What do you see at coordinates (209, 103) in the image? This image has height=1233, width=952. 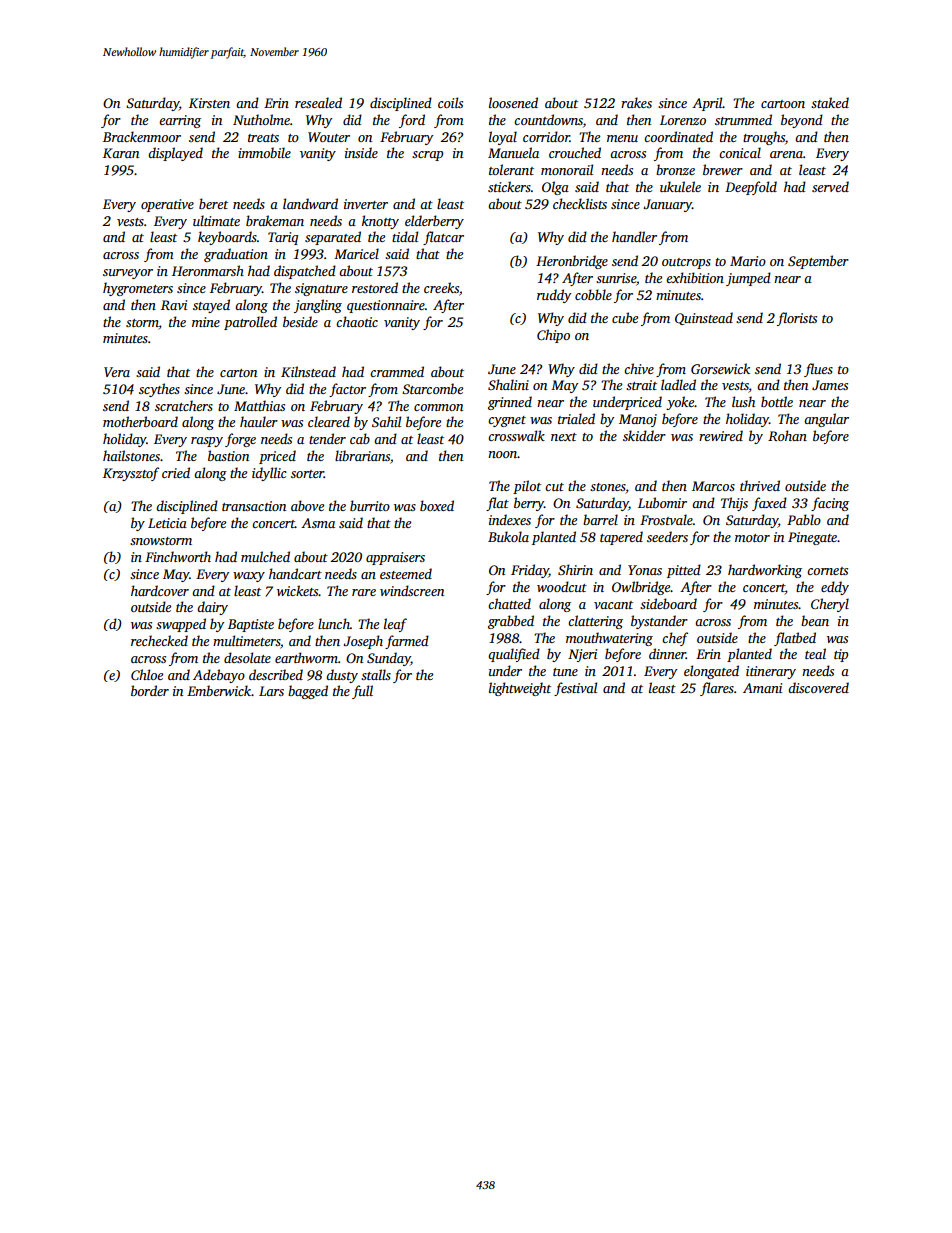 I see `Kirsten` at bounding box center [209, 103].
